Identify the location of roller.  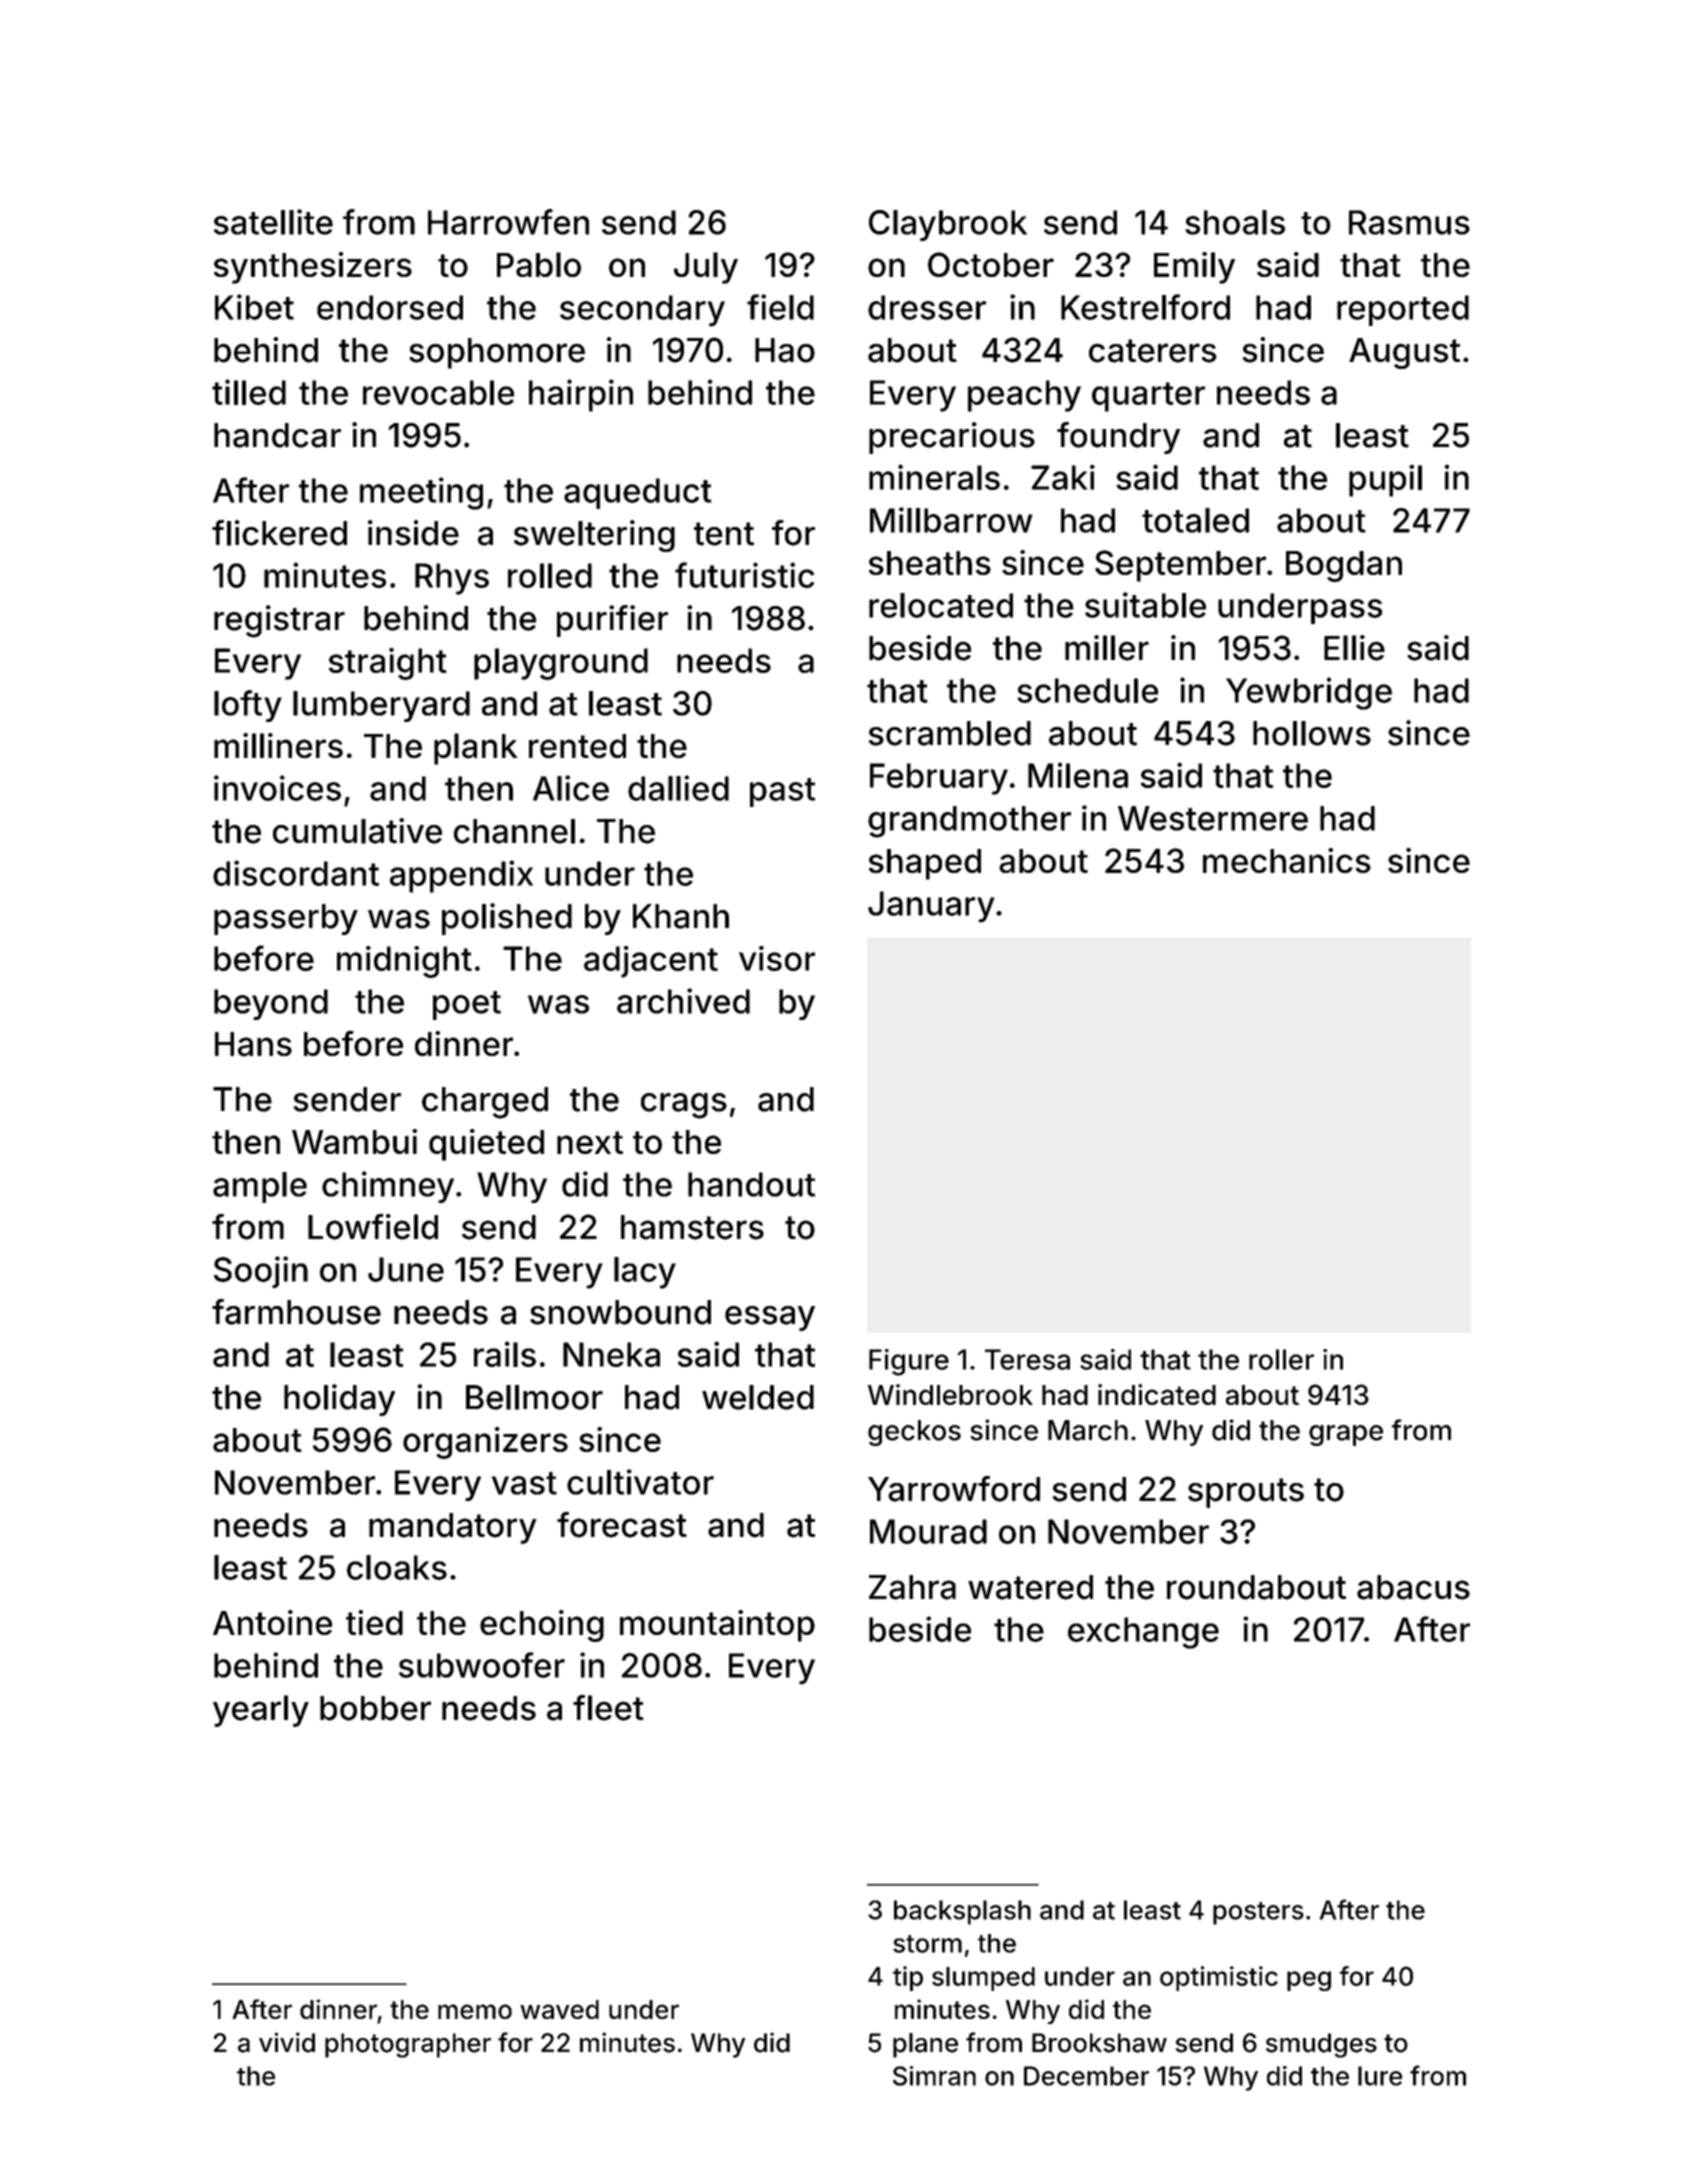
(1281, 1359).
